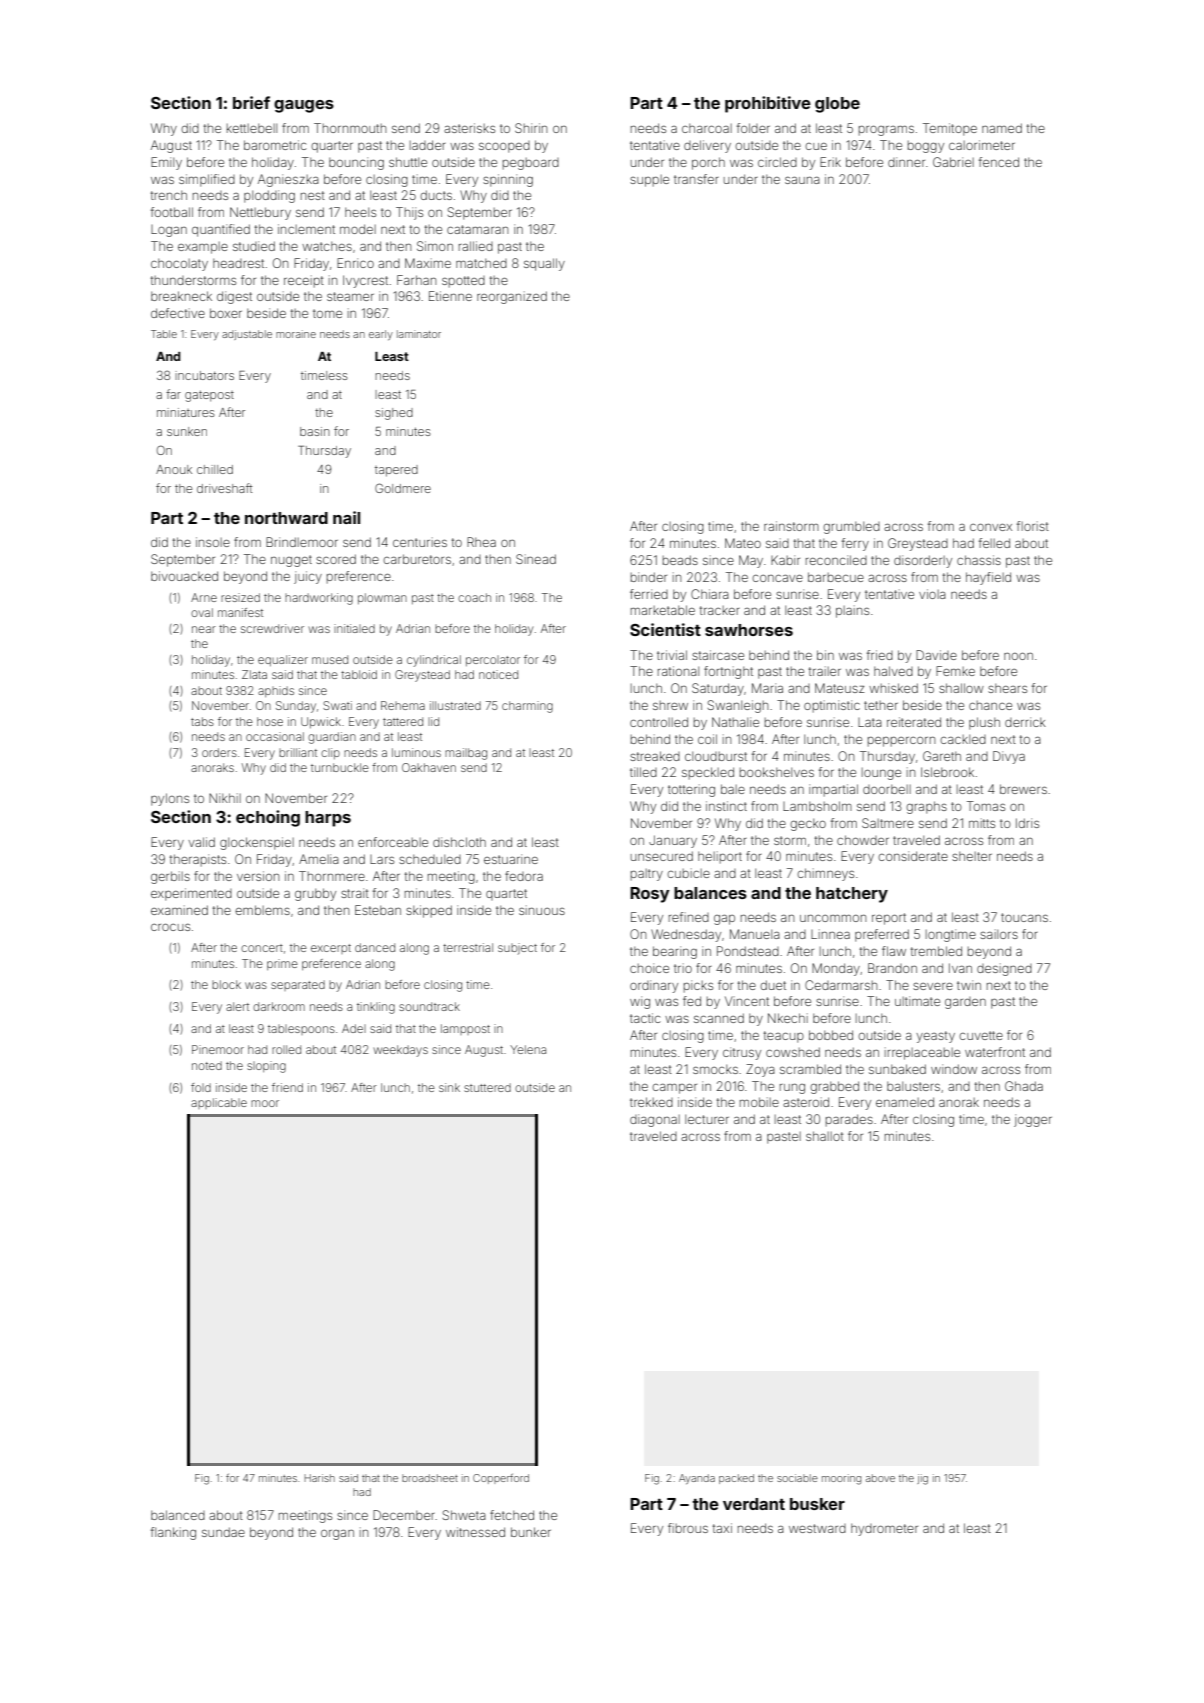 The width and height of the image is (1204, 1703). I want to click on sundae, so click(223, 1532).
